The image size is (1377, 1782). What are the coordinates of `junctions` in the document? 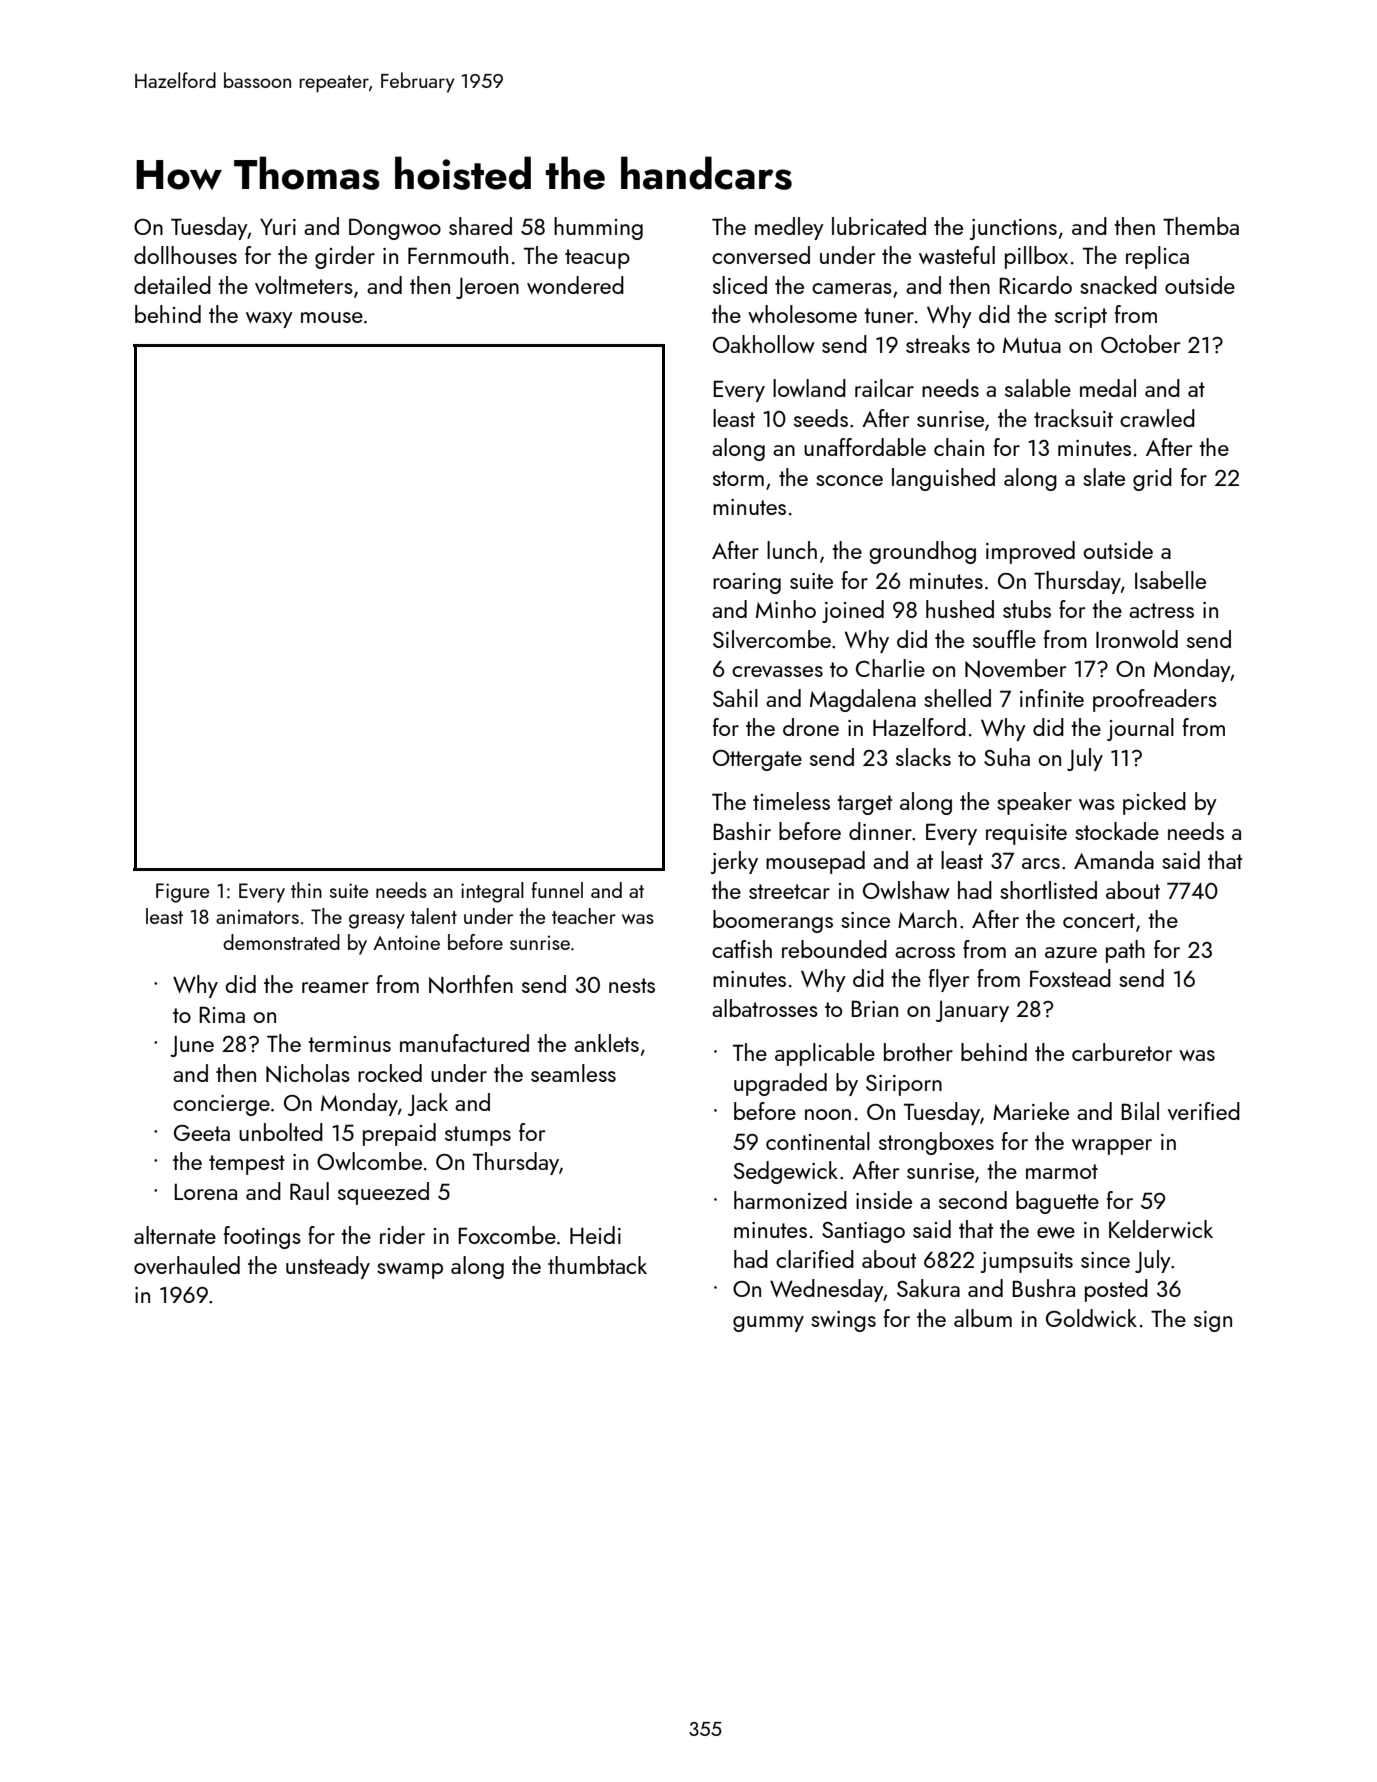 It's located at (1013, 229).
